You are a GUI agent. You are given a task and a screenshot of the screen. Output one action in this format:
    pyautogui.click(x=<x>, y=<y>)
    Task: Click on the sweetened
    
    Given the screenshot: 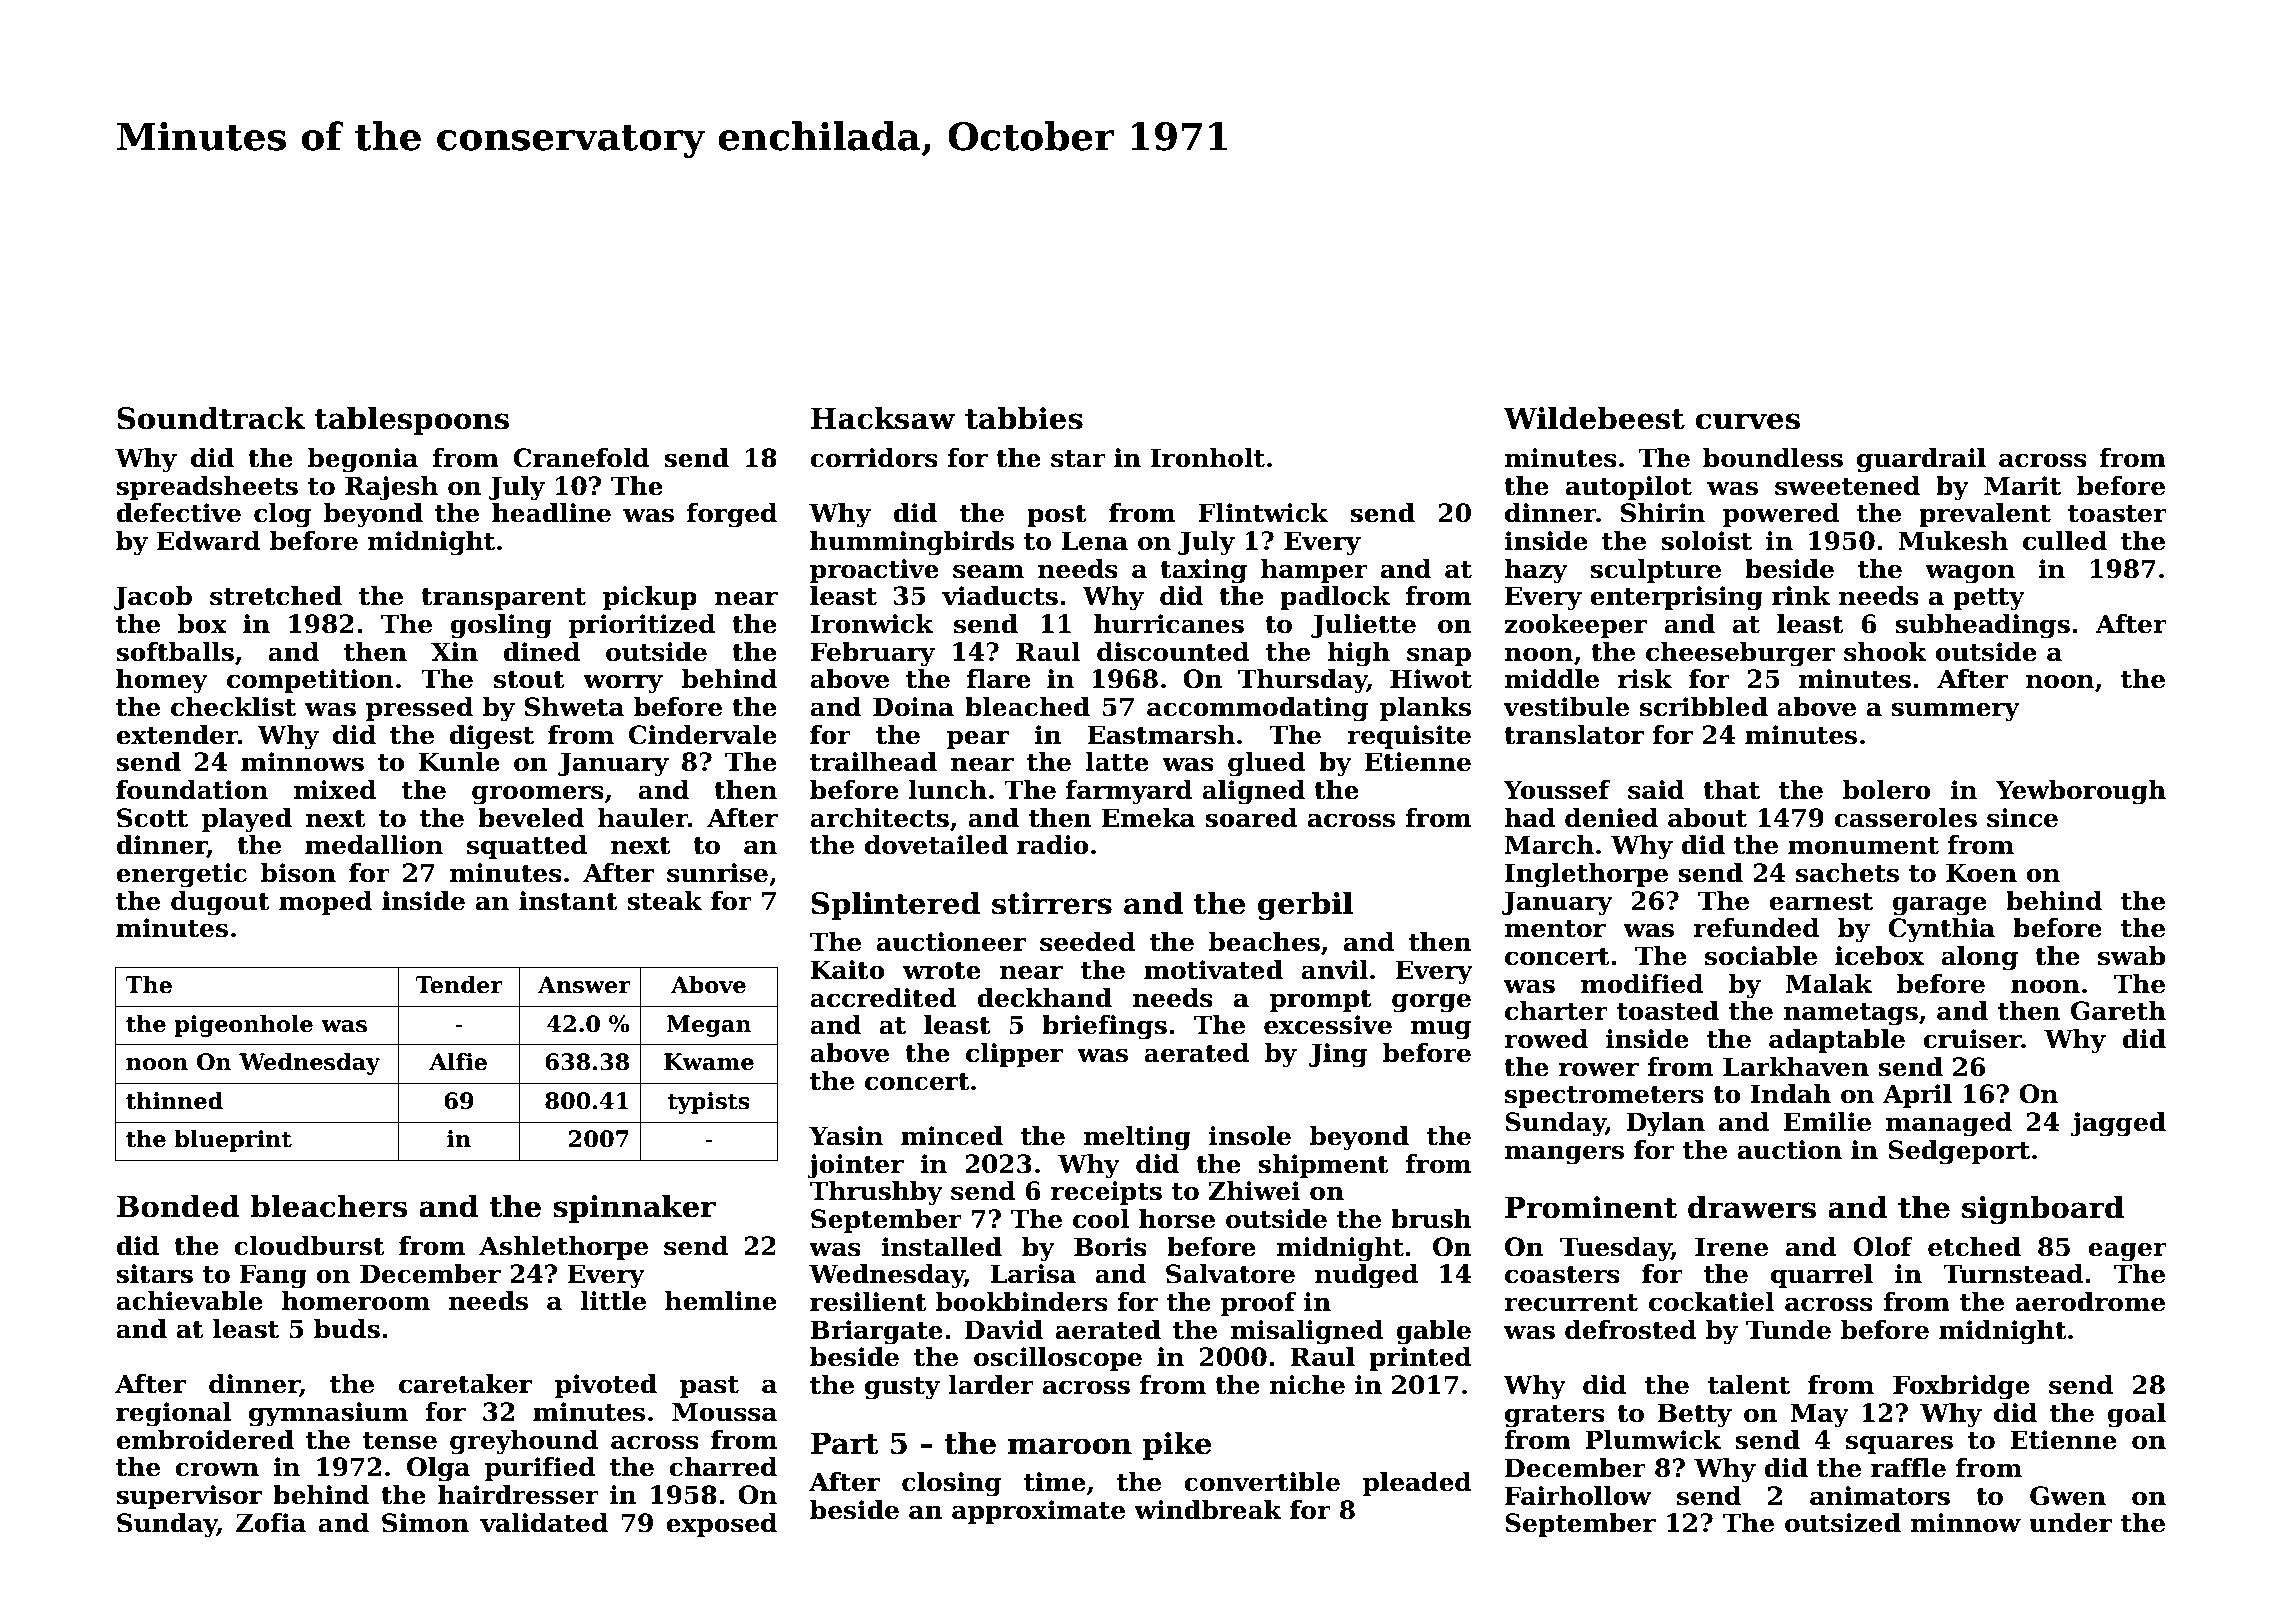 What is the action you would take?
    pyautogui.click(x=1847, y=486)
